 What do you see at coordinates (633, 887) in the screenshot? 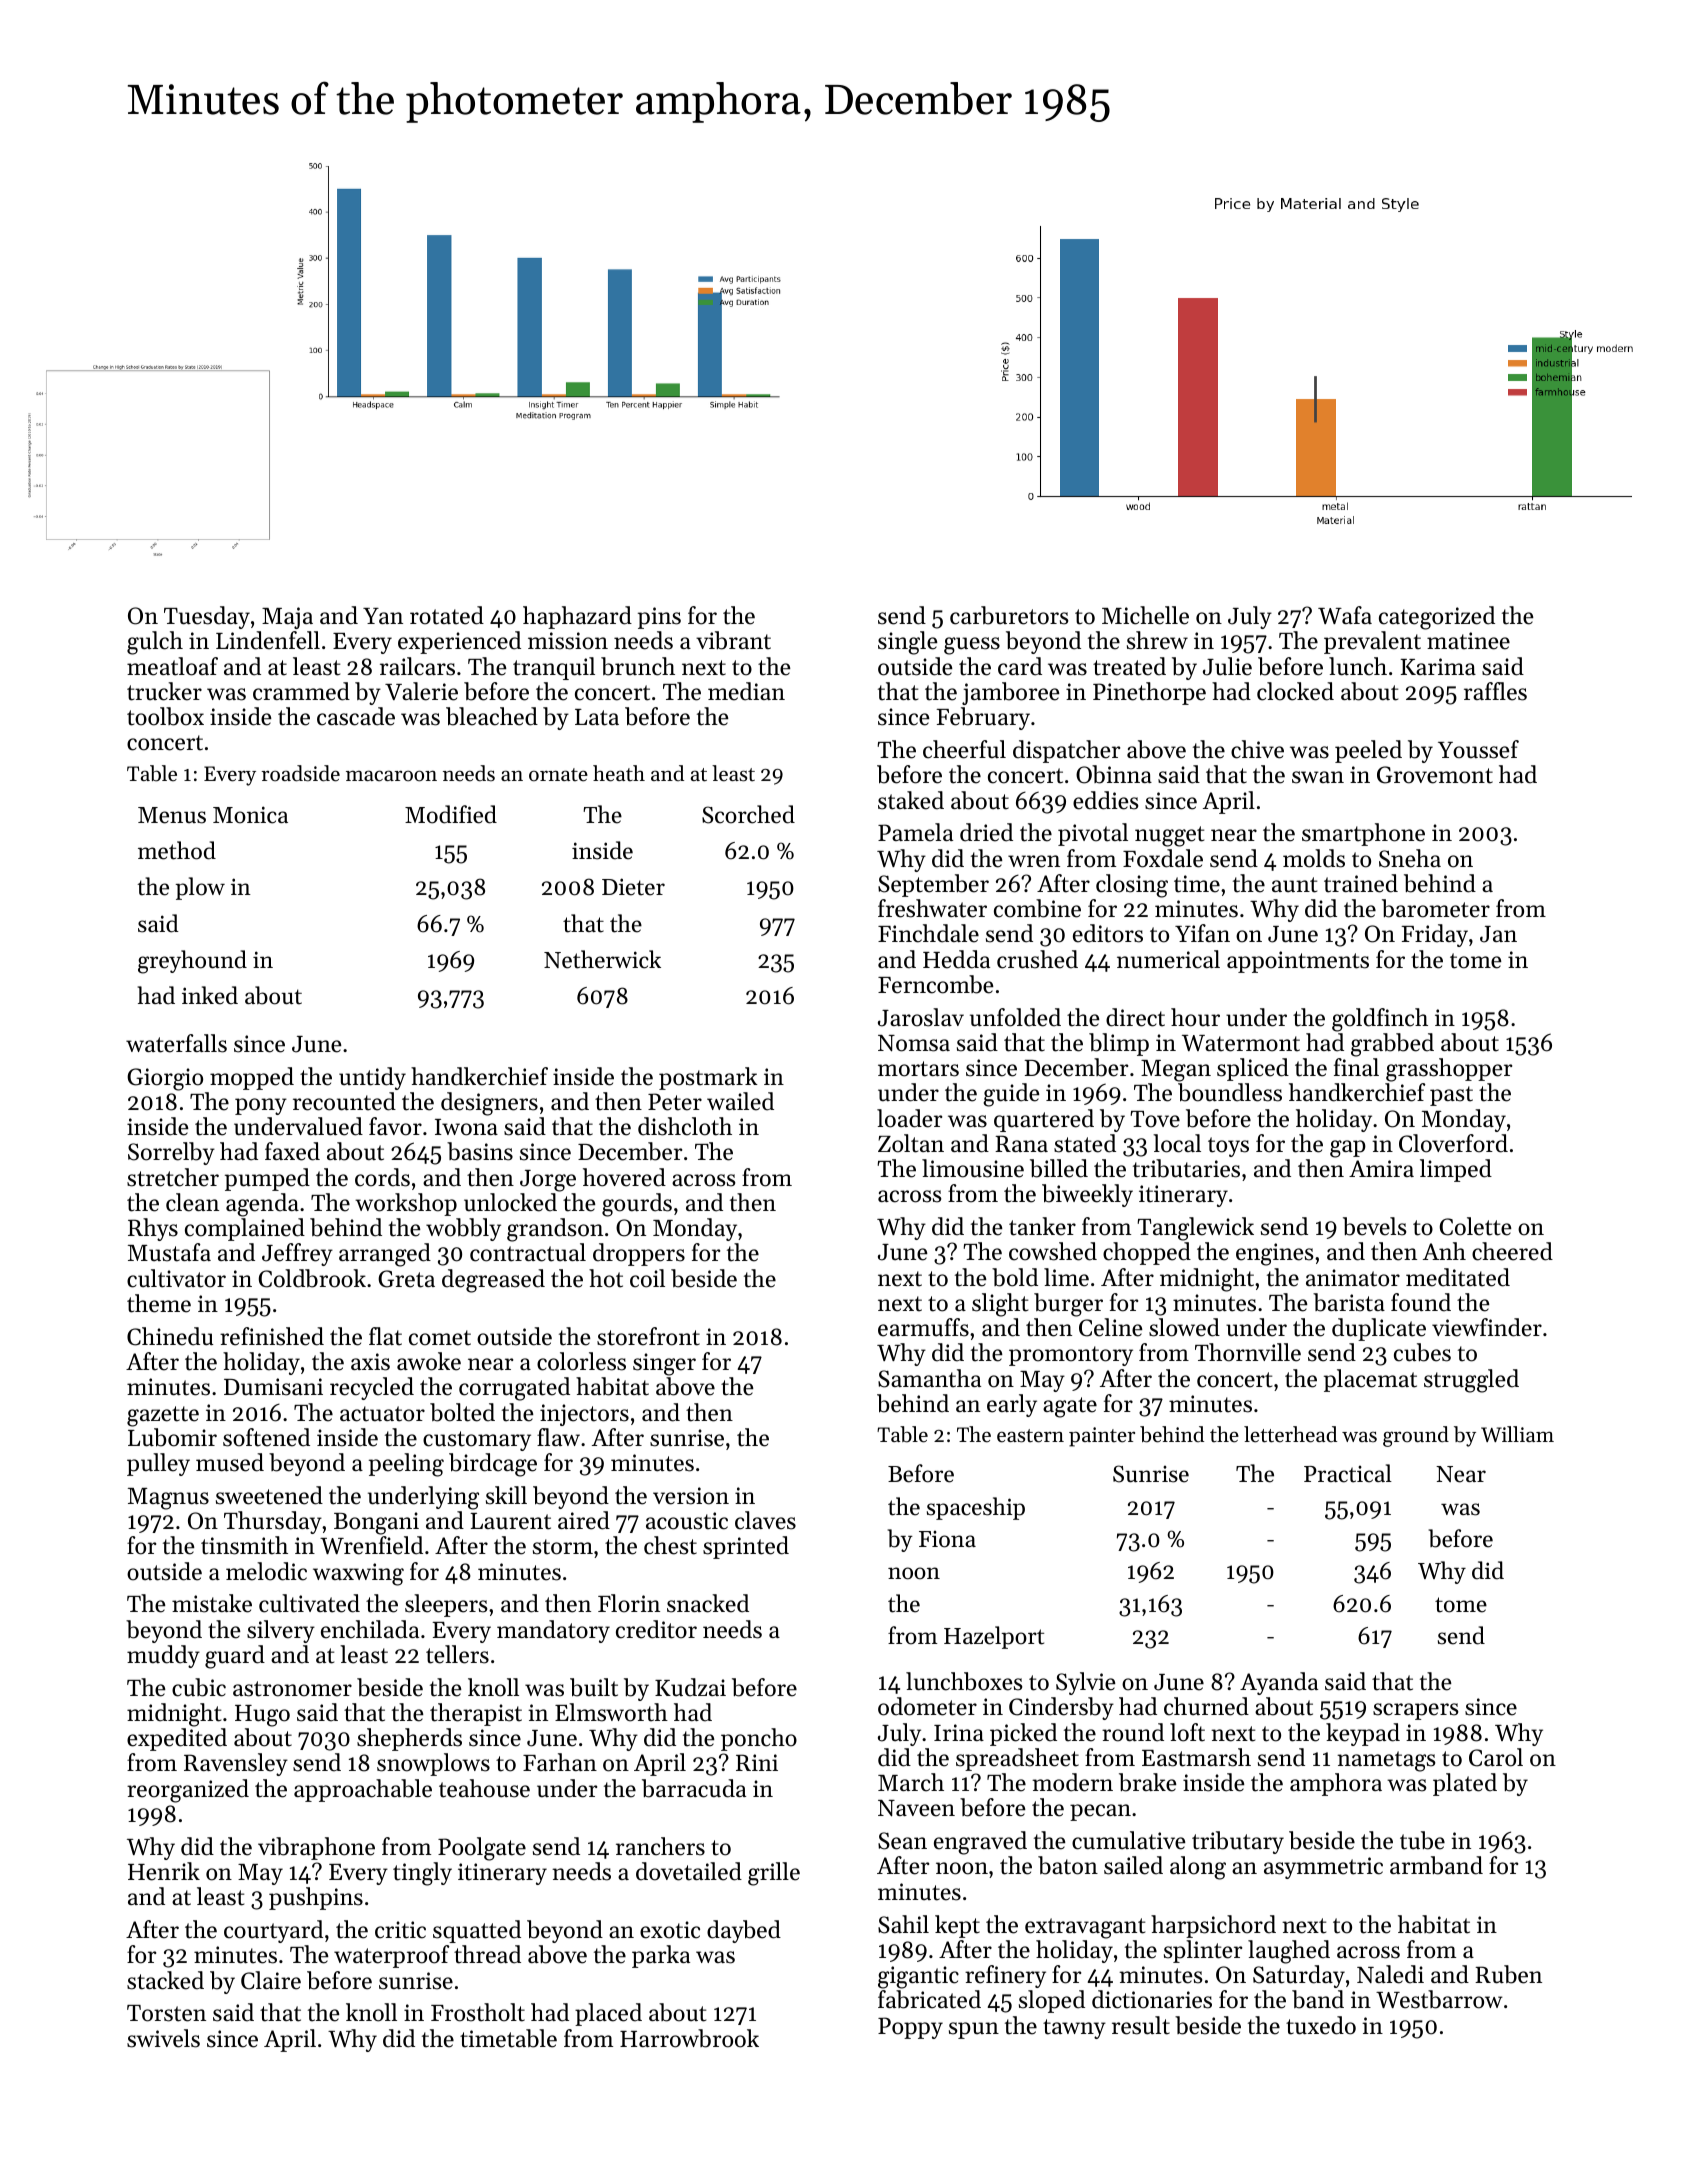
I see `Dieter` at bounding box center [633, 887].
